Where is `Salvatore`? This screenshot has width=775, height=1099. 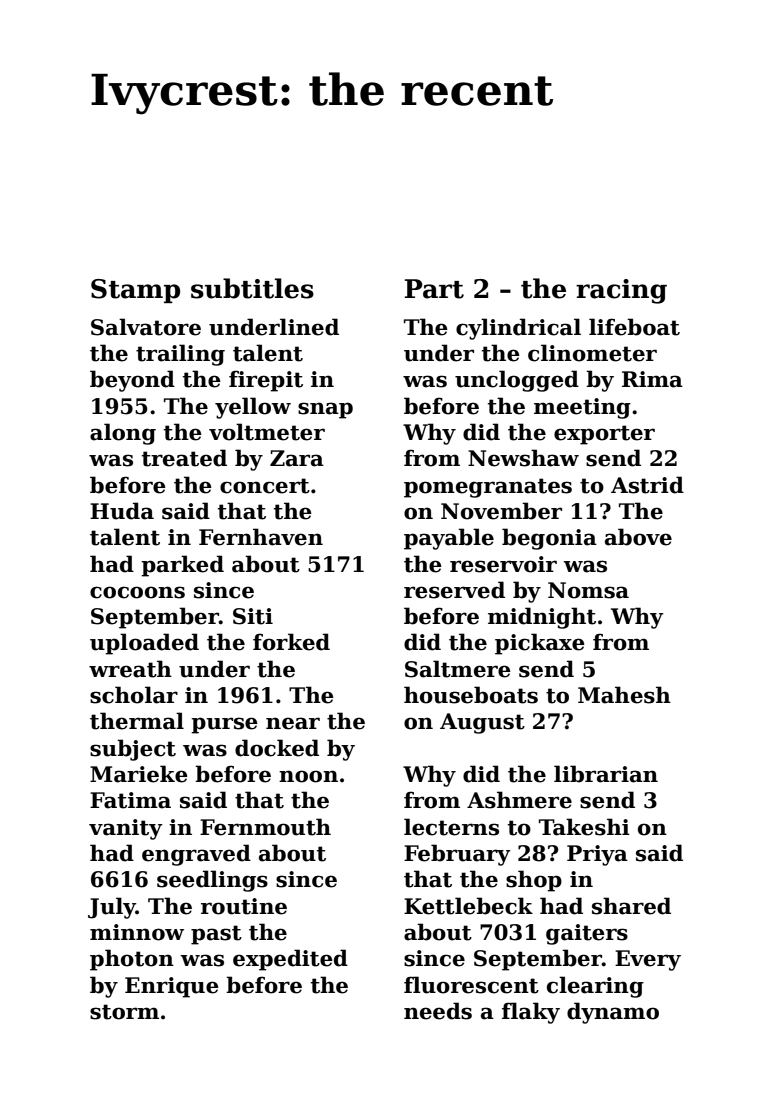
Salvatore is located at coordinates (146, 327).
